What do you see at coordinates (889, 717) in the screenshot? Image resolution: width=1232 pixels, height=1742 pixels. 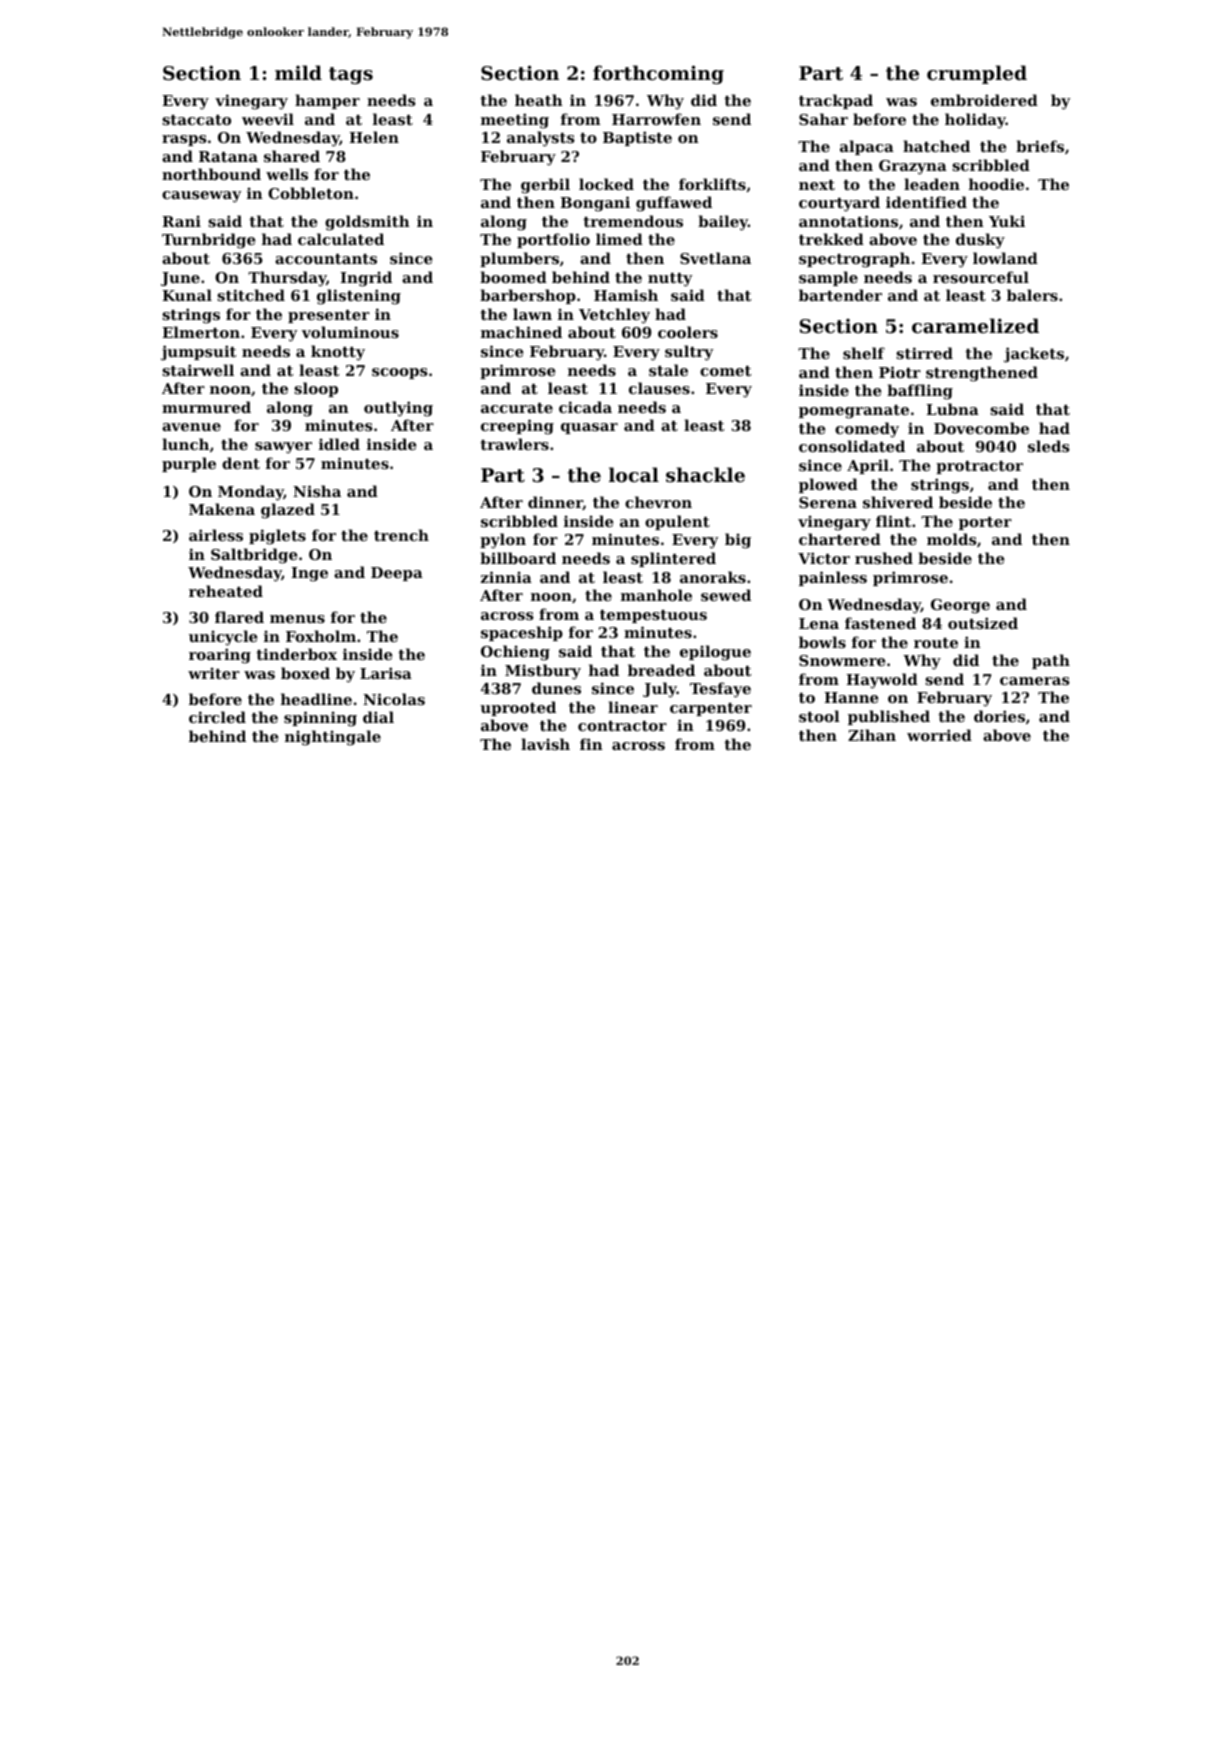 I see `published` at bounding box center [889, 717].
